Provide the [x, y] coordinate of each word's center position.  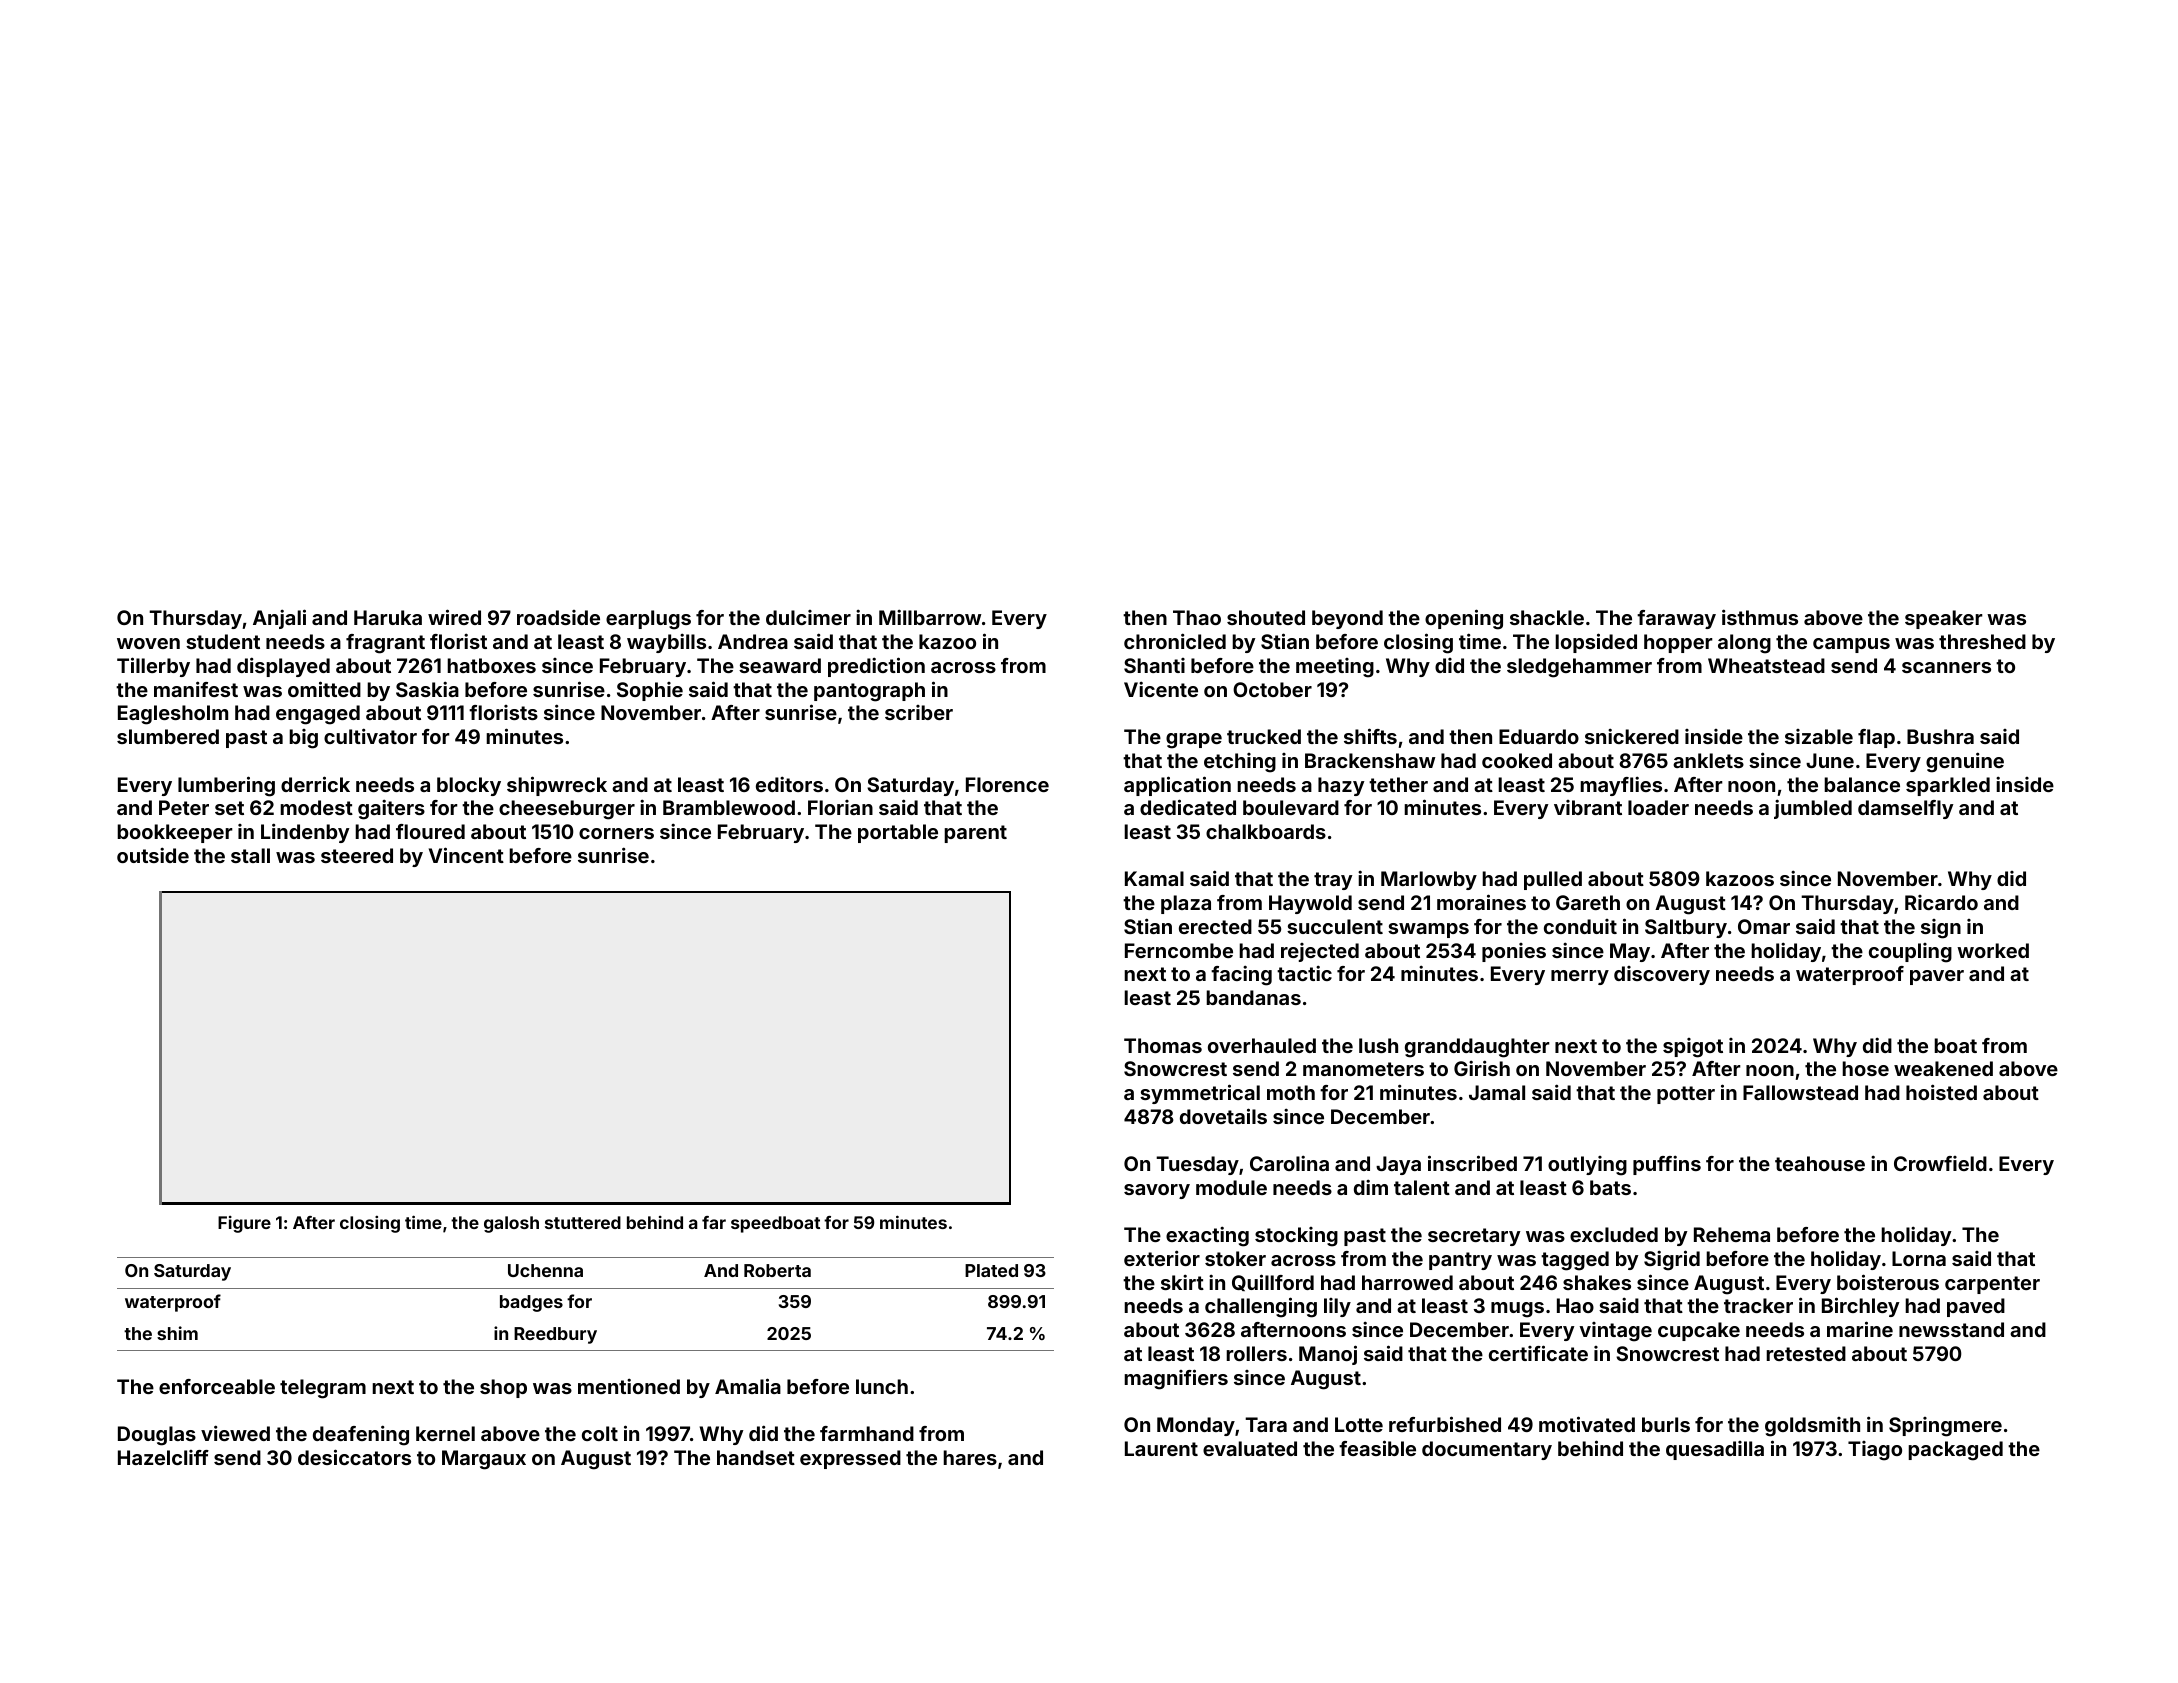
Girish [1482, 1068]
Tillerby [153, 667]
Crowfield [1940, 1163]
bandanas [1253, 997]
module [1231, 1187]
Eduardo [1539, 736]
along [1744, 644]
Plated [991, 1270]
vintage [1615, 1332]
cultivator [370, 736]
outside [153, 855]
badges [531, 1303]
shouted [1266, 617]
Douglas [157, 1436]
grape [1194, 741]
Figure [244, 1224]
